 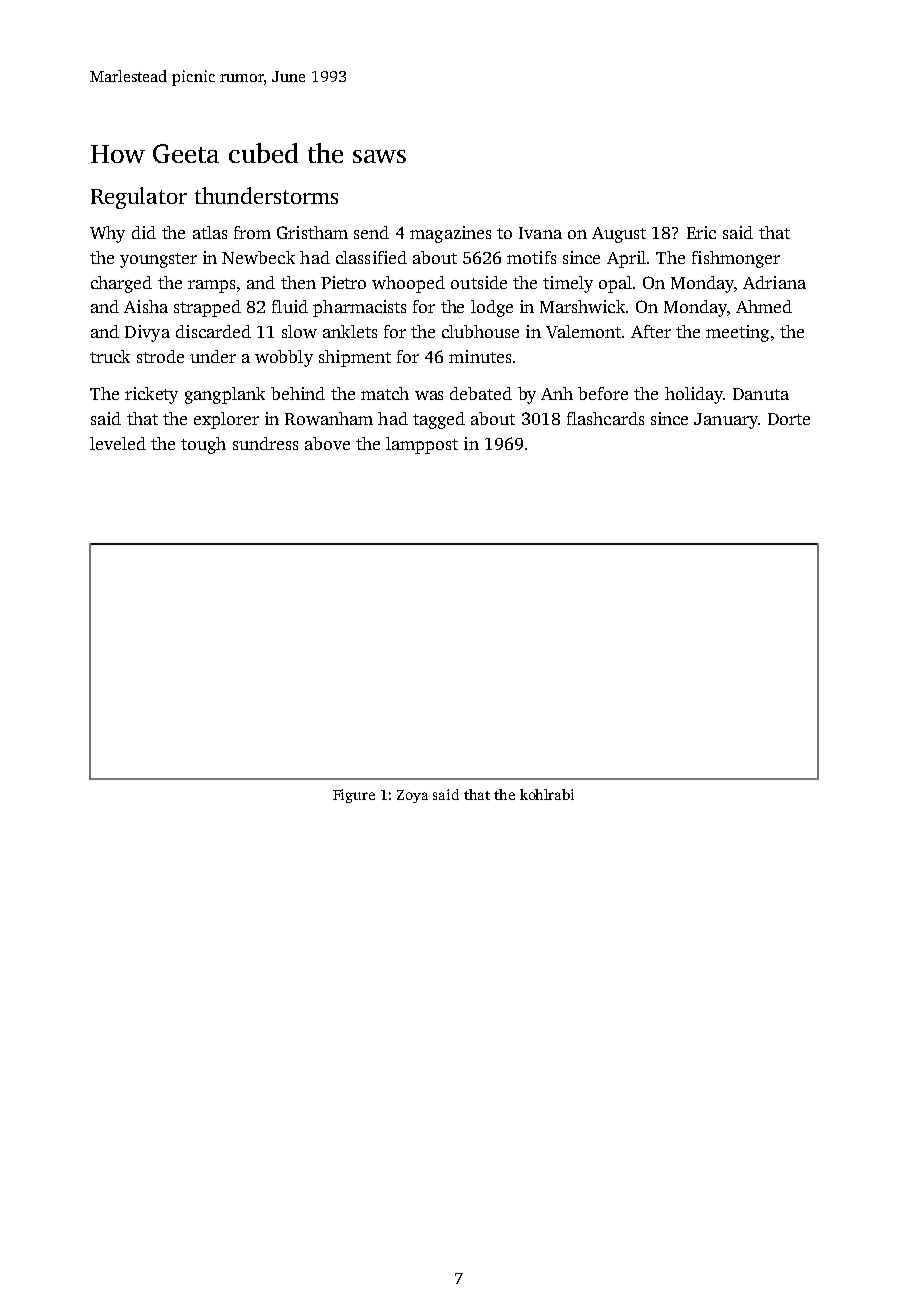 What do you see at coordinates (547, 794) in the screenshot?
I see `kohlrabi` at bounding box center [547, 794].
